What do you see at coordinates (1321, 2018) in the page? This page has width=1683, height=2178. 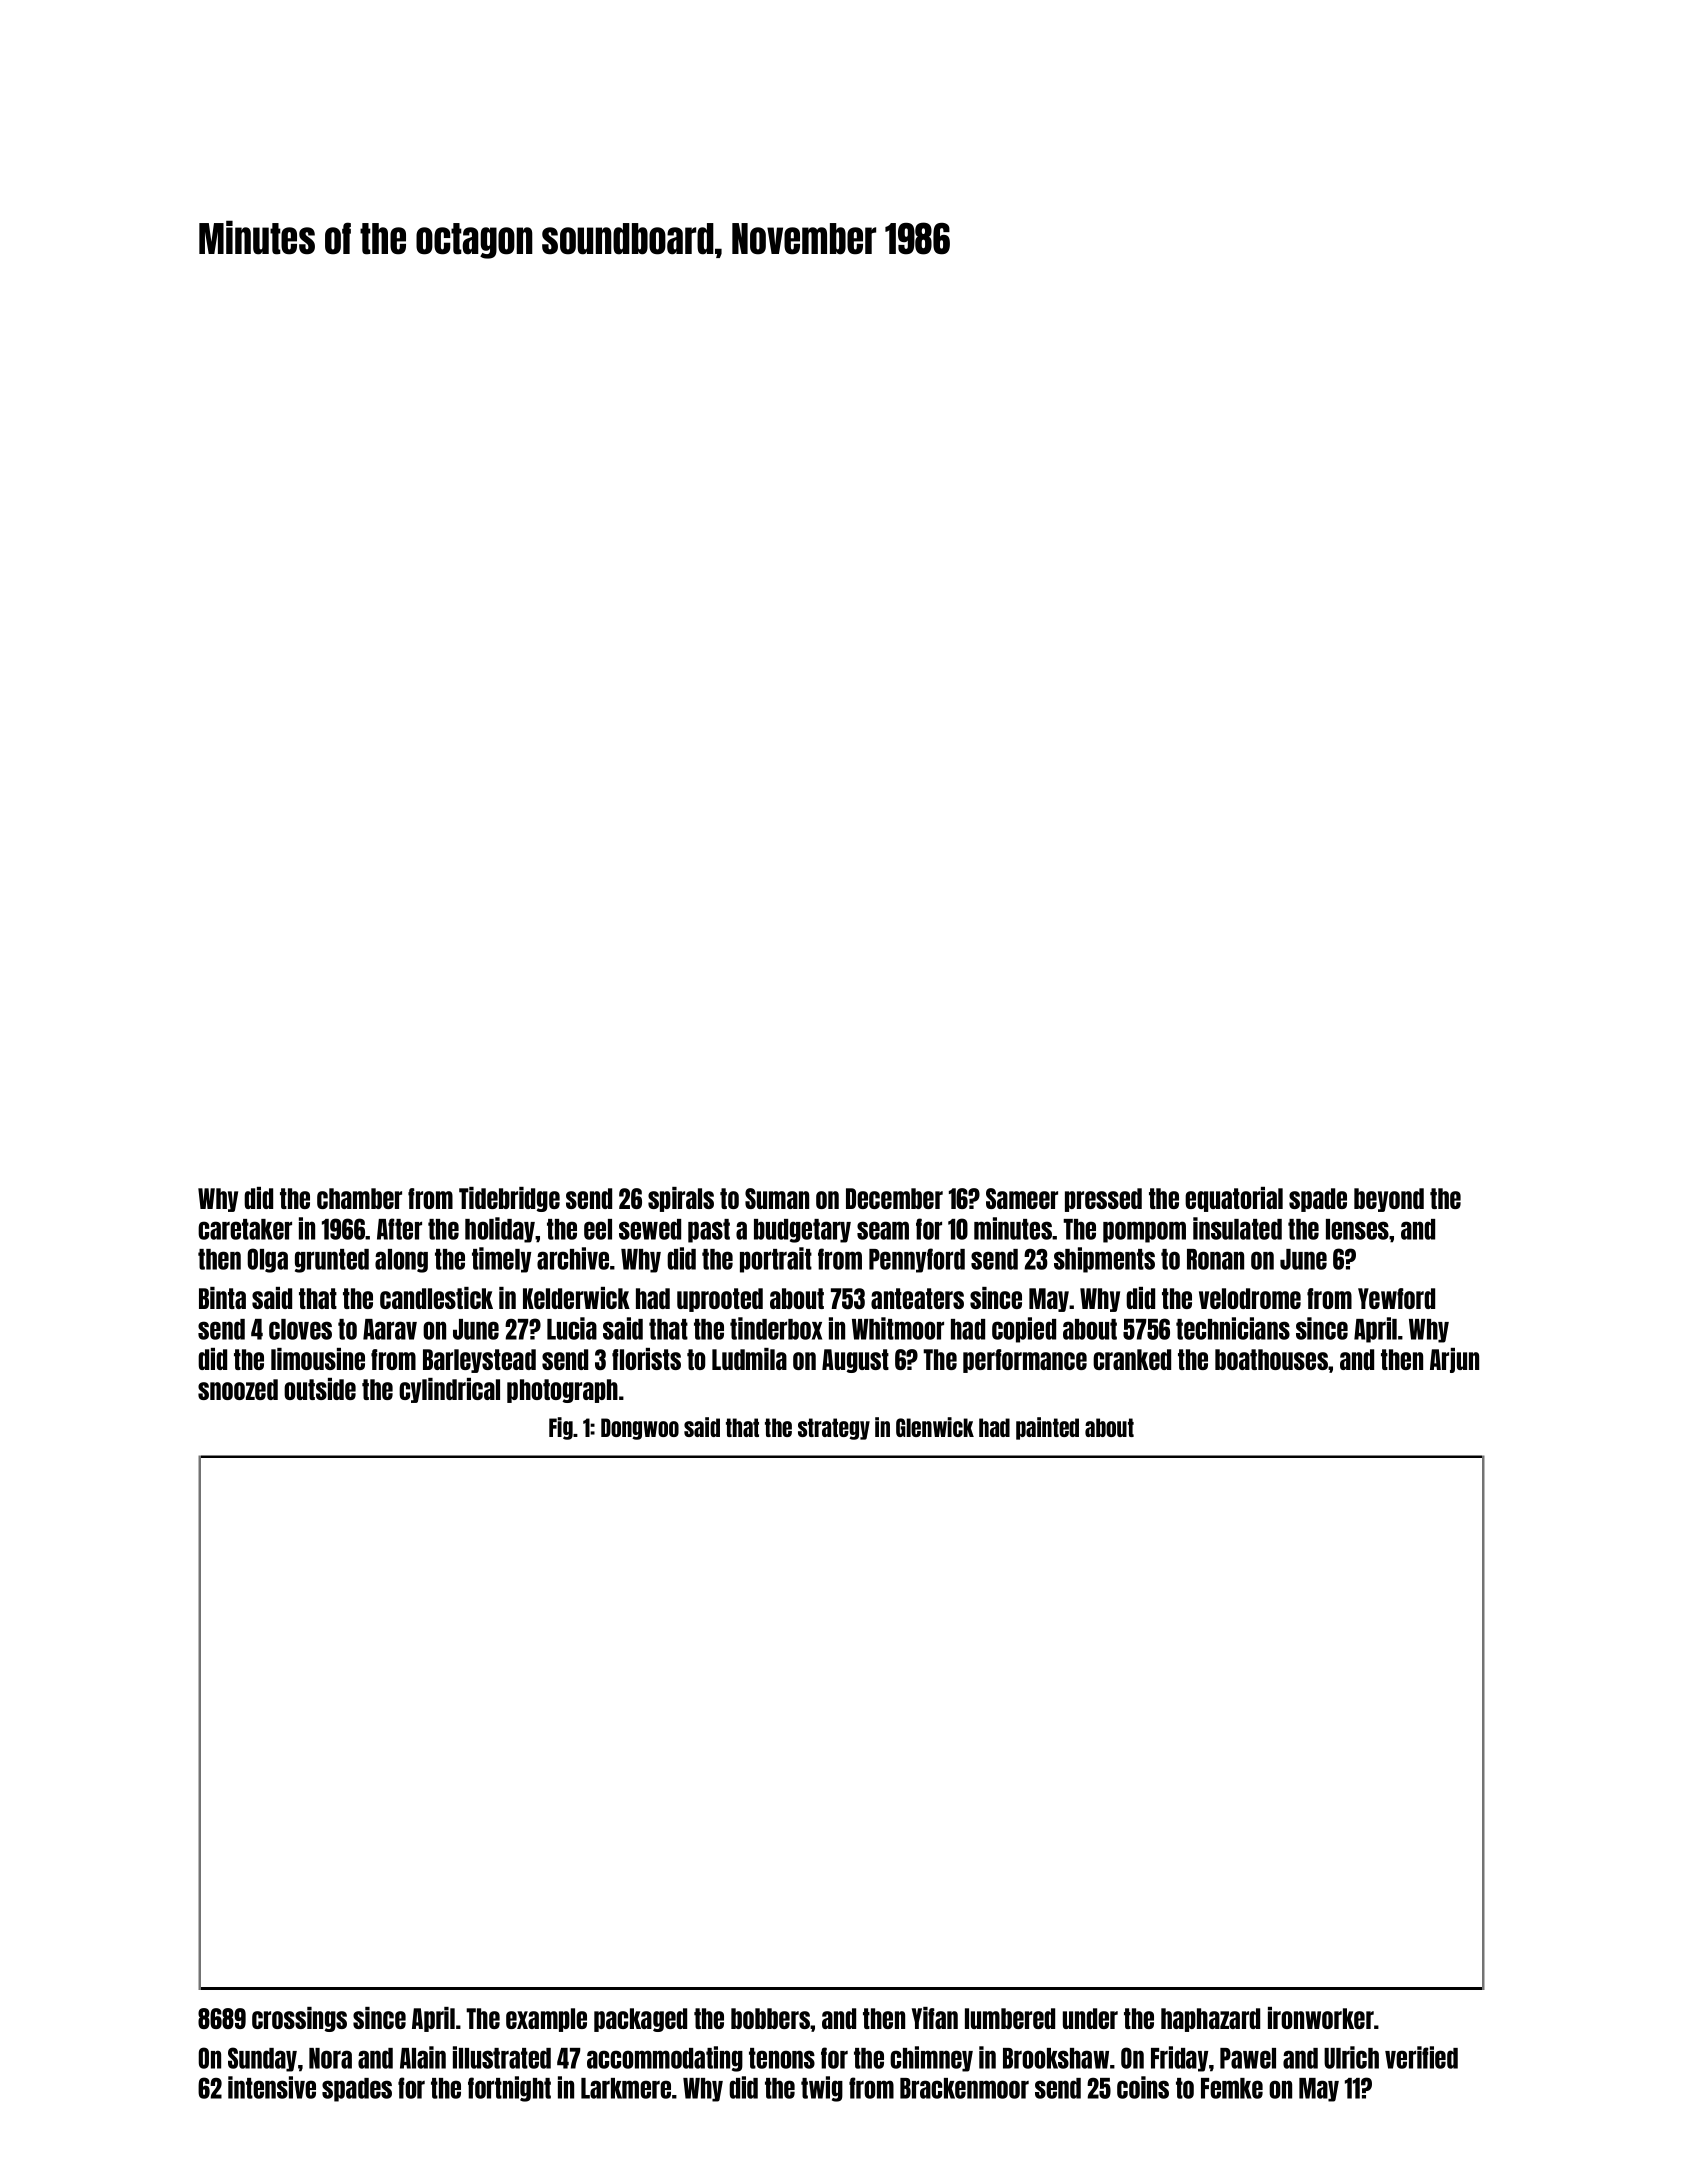 I see `ironworker` at bounding box center [1321, 2018].
